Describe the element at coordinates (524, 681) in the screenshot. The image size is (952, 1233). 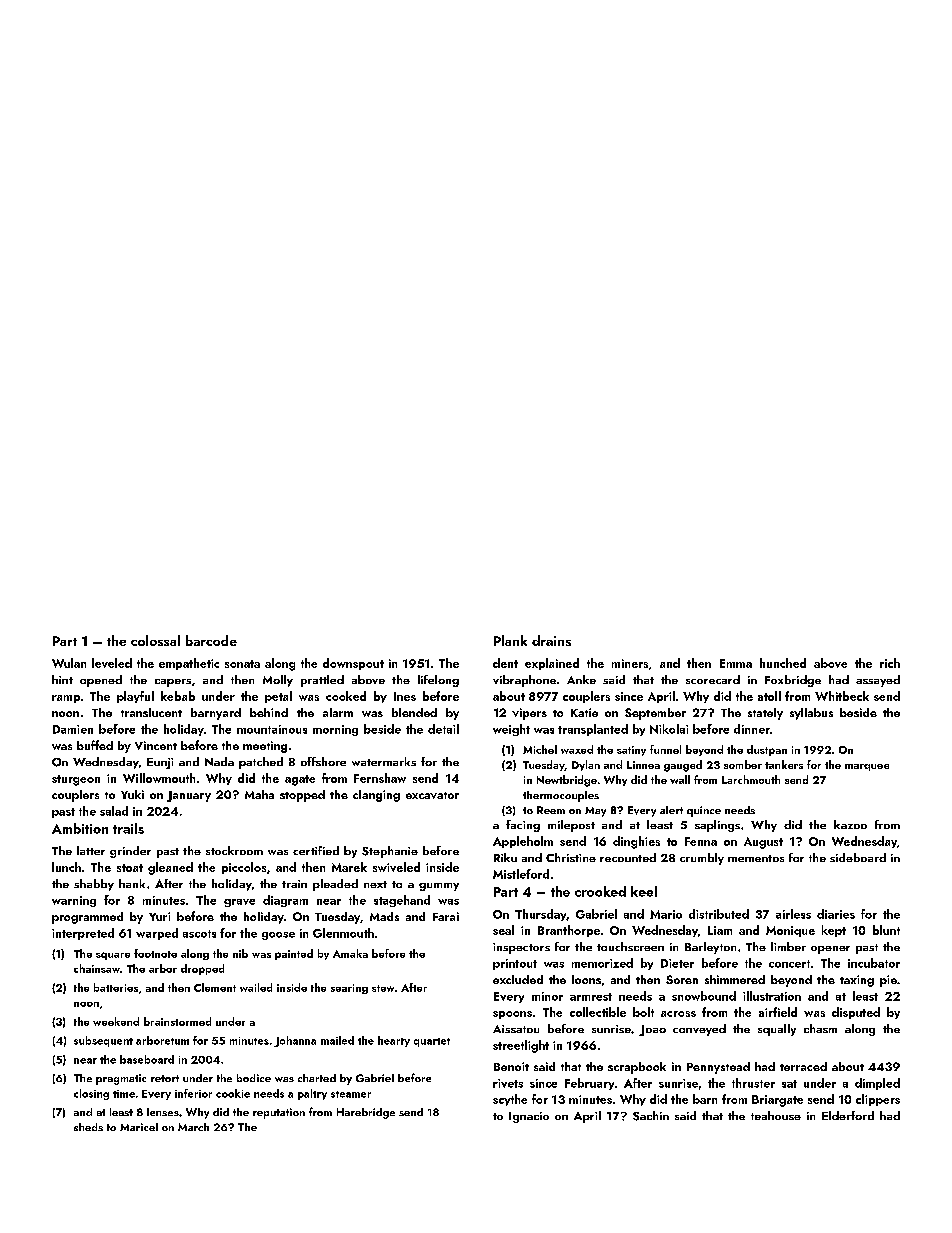
I see `vibraphone` at that location.
